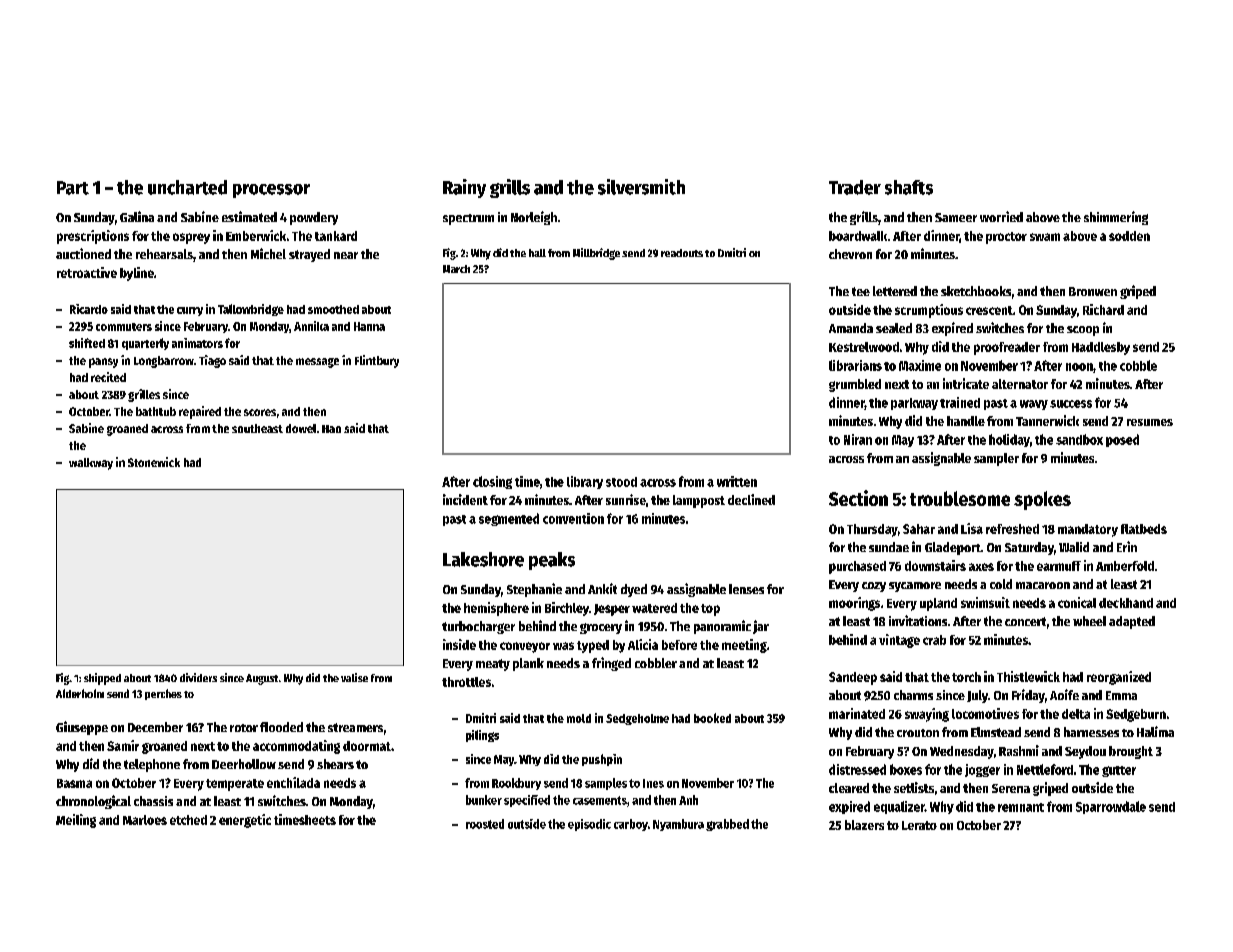 Image resolution: width=1233 pixels, height=952 pixels. Describe the element at coordinates (699, 501) in the screenshot. I see `lamppost` at that location.
